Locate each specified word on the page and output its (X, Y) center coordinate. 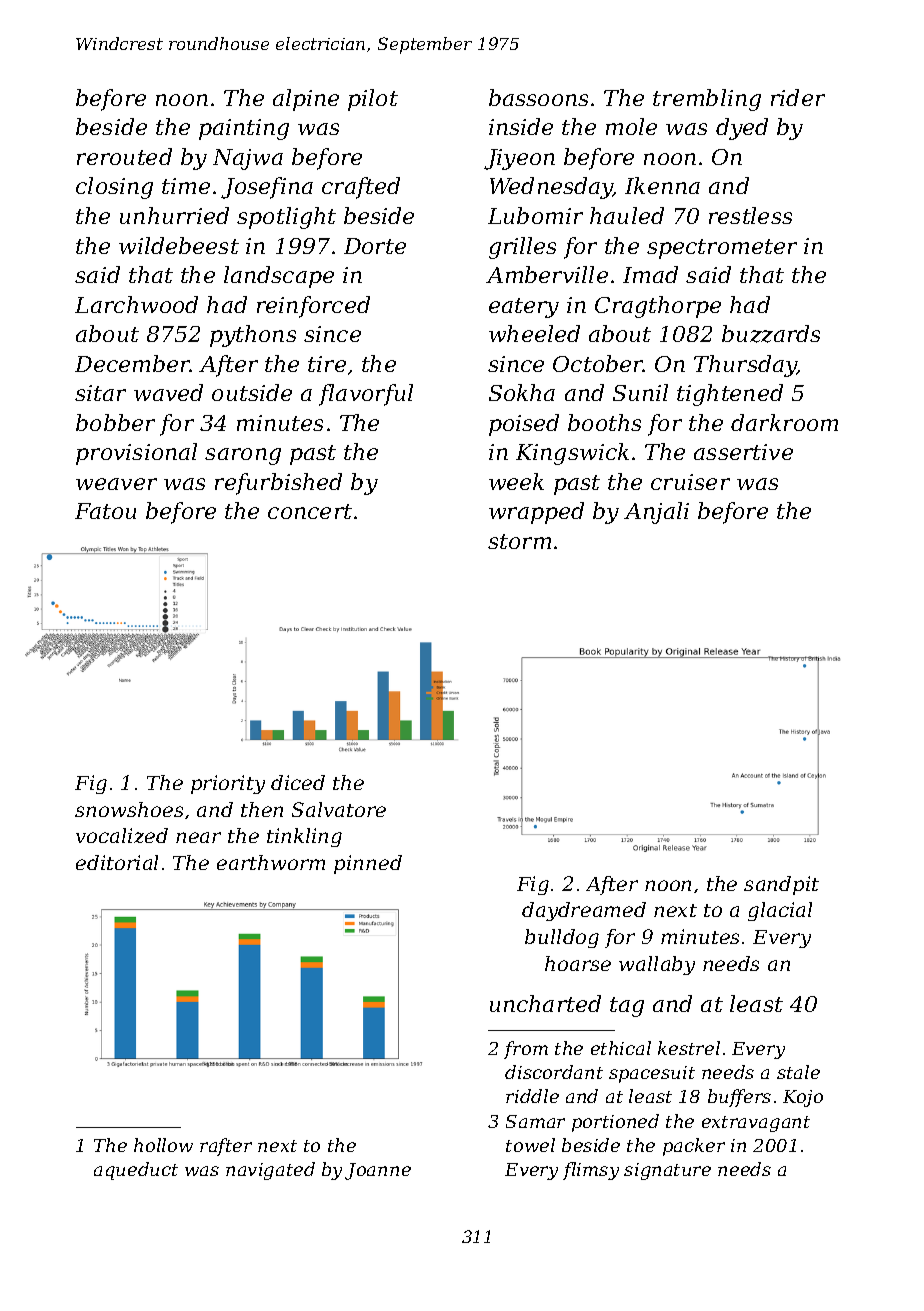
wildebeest (179, 245)
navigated (270, 1171)
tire (327, 364)
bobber (115, 422)
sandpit (781, 885)
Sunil (640, 392)
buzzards (771, 334)
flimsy (591, 1171)
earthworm (271, 862)
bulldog (562, 938)
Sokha (522, 392)
